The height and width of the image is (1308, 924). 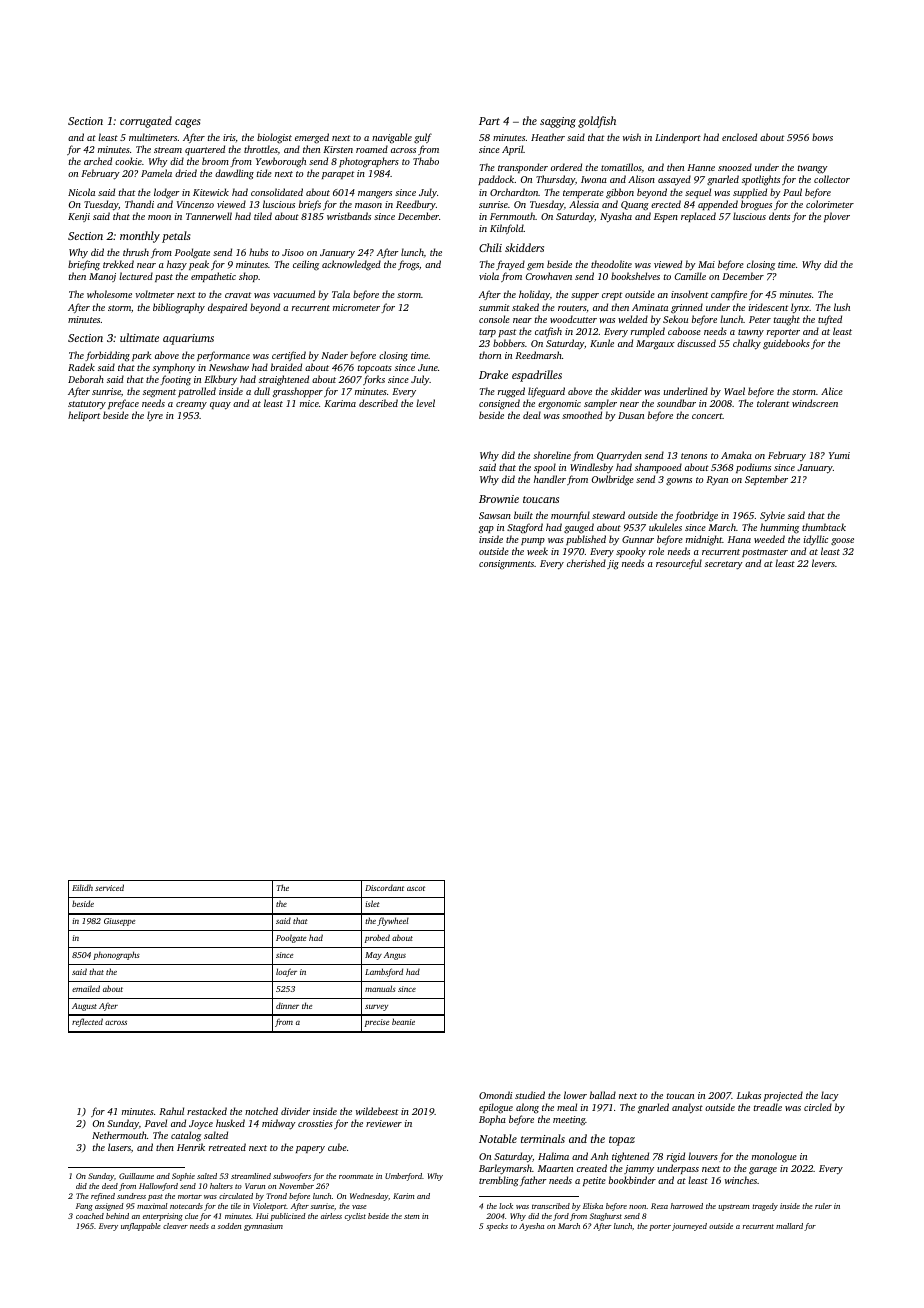 What do you see at coordinates (109, 887) in the image?
I see `serviced` at bounding box center [109, 887].
